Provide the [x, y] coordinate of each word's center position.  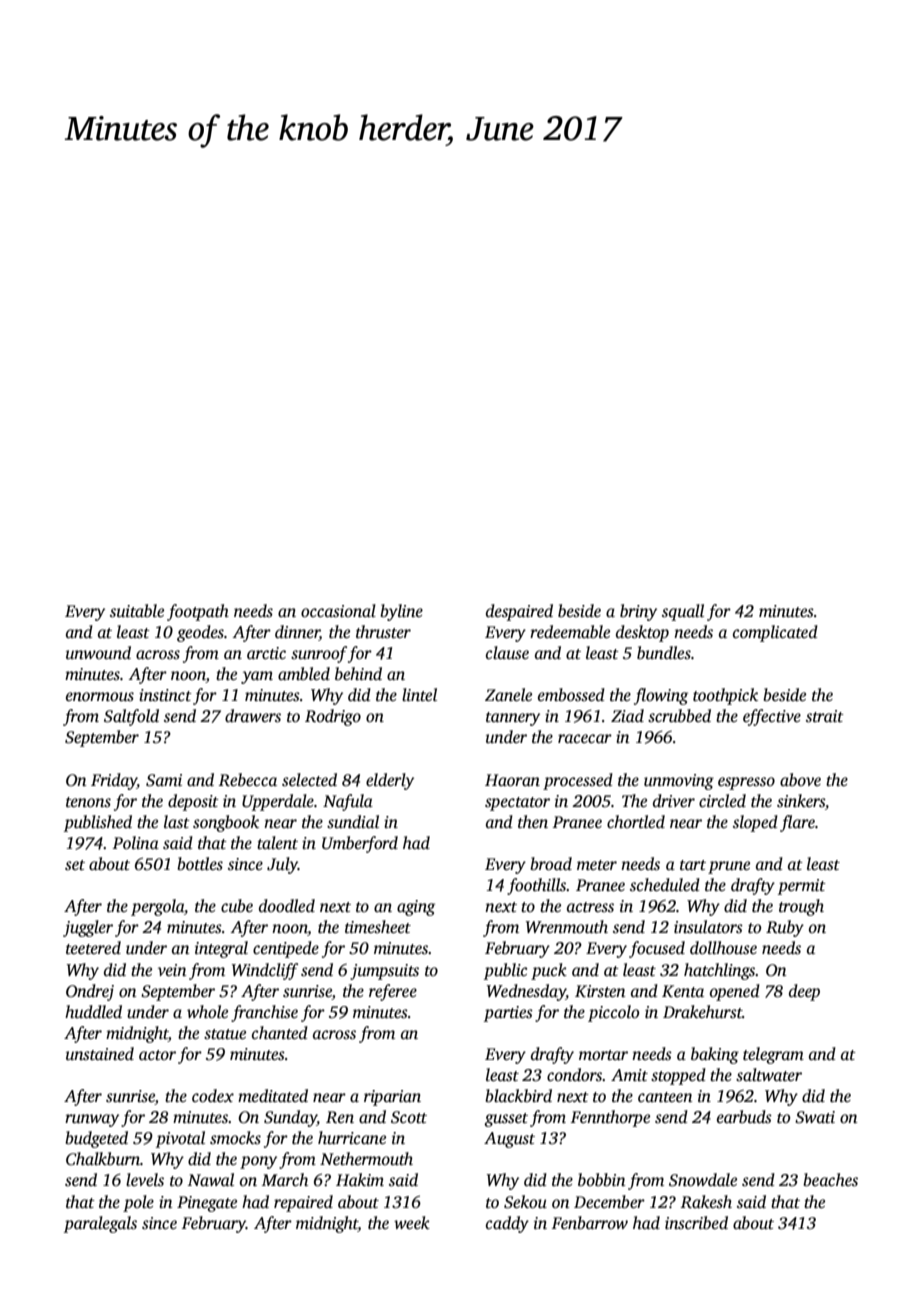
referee [393, 992]
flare [797, 823]
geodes [200, 633]
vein [172, 970]
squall [683, 612]
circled [722, 801]
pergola [157, 907]
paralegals [100, 1224]
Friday [114, 781]
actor [157, 1055]
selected [309, 780]
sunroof [319, 654]
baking [715, 1055]
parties [508, 1014]
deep [804, 992]
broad [551, 864]
